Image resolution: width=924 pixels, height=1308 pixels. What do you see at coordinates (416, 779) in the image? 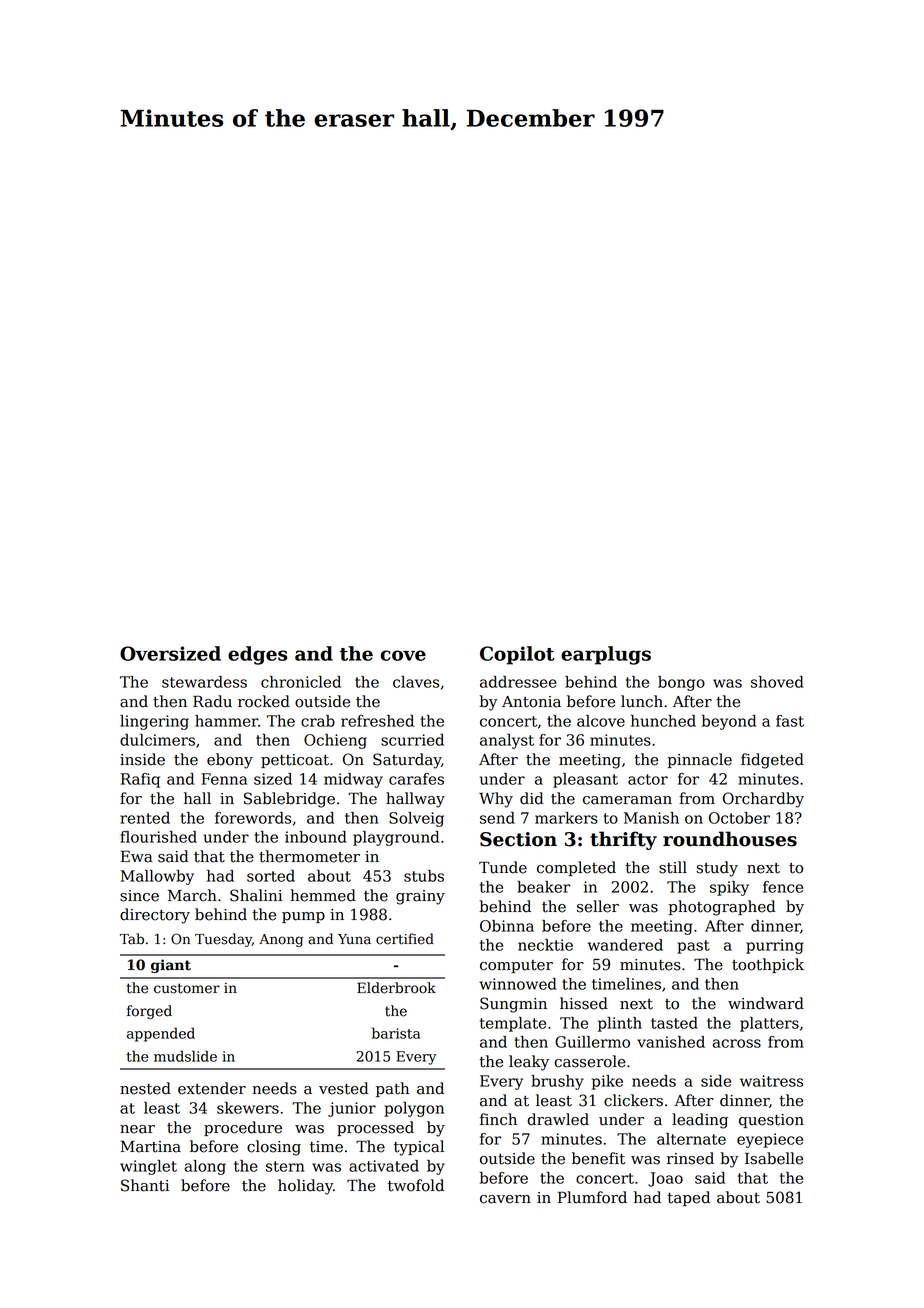
I see `carafes` at bounding box center [416, 779].
